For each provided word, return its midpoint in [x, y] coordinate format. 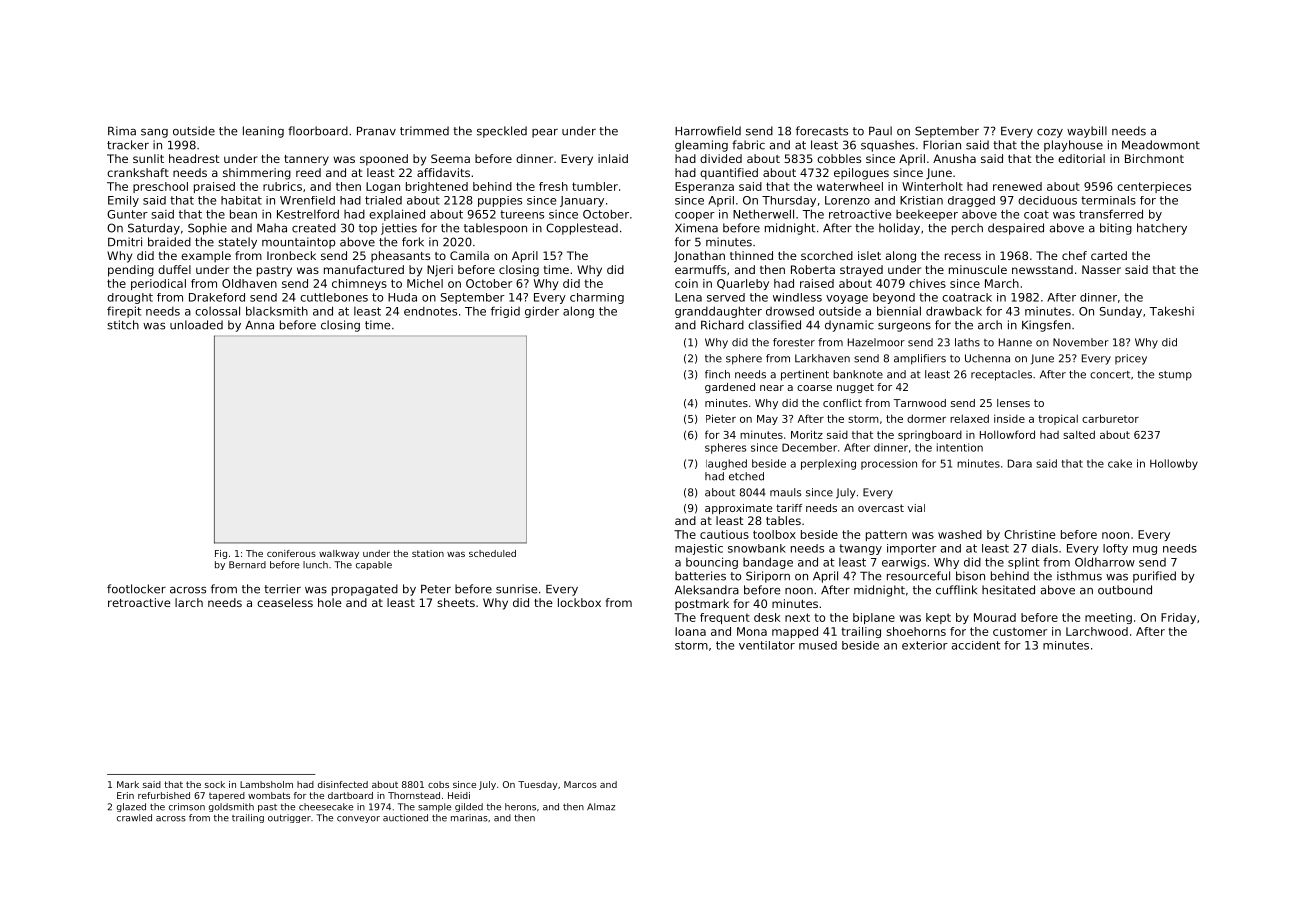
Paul [880, 131]
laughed [726, 464]
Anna [259, 325]
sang [154, 133]
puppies [500, 201]
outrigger [289, 818]
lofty [1115, 549]
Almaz [601, 807]
